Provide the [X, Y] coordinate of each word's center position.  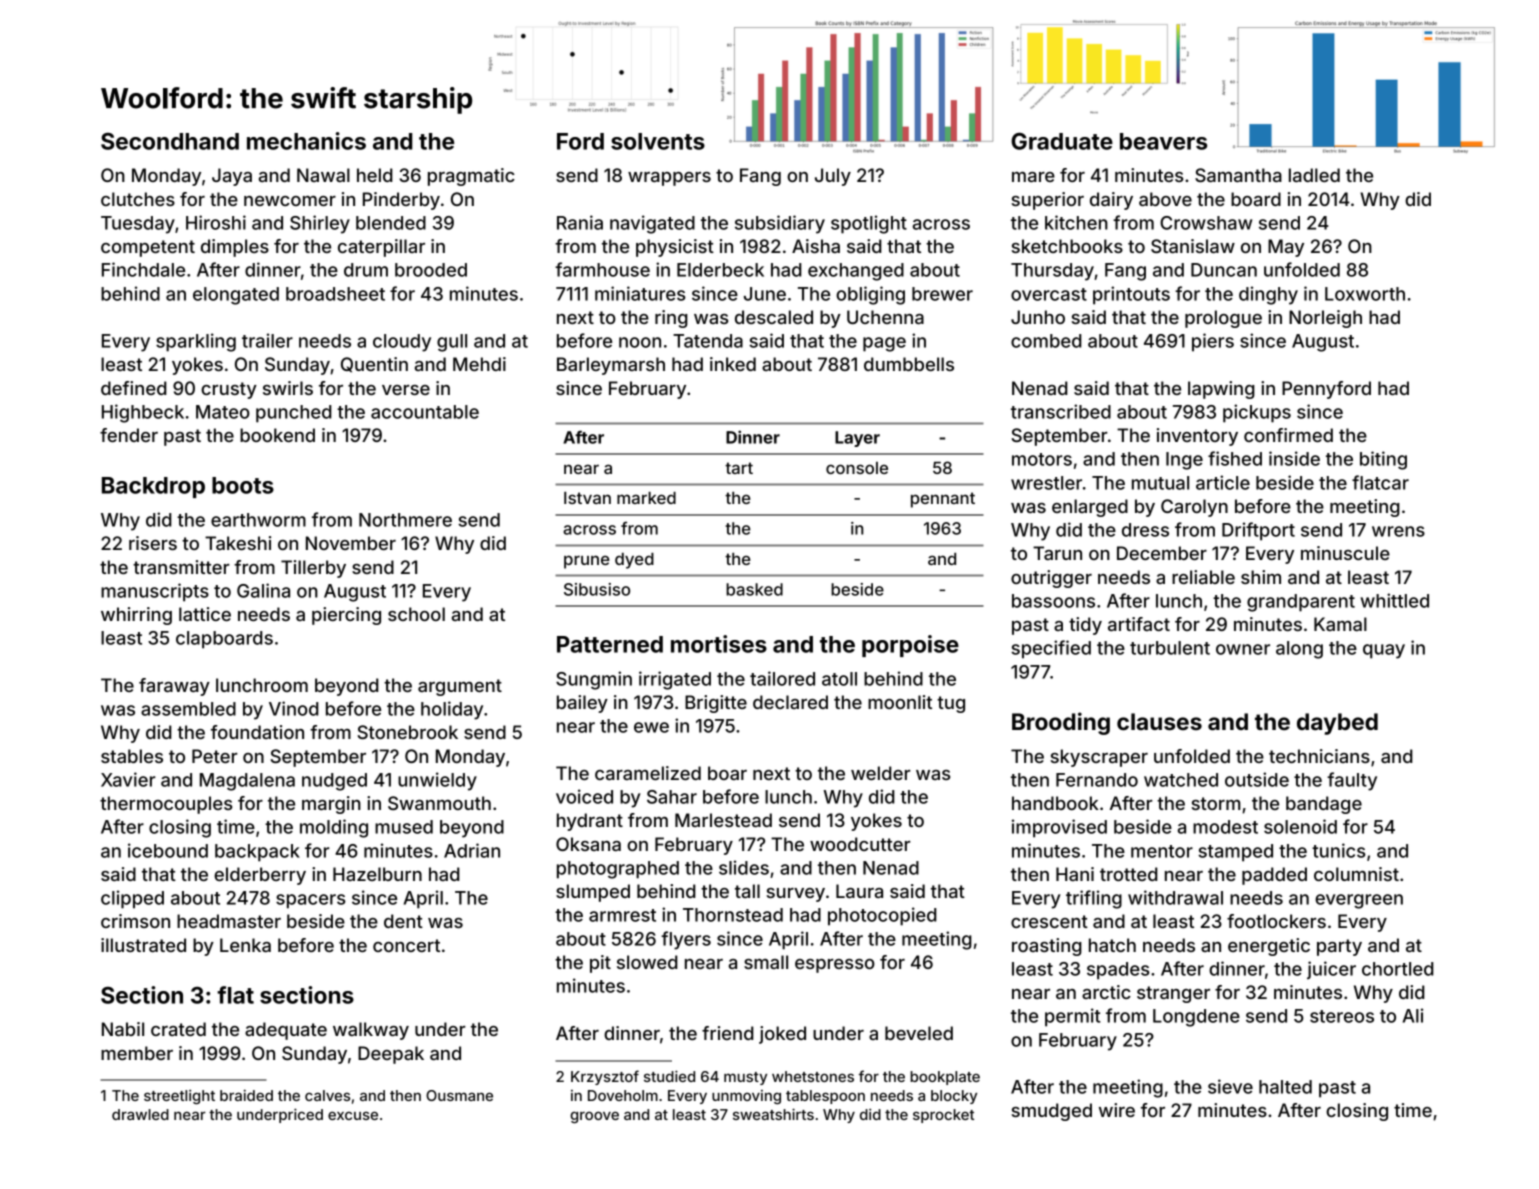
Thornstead [733, 915]
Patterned [610, 644]
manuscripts [155, 592]
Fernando [1097, 780]
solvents [658, 141]
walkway [371, 1031]
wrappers [669, 179]
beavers [1163, 141]
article [1223, 482]
